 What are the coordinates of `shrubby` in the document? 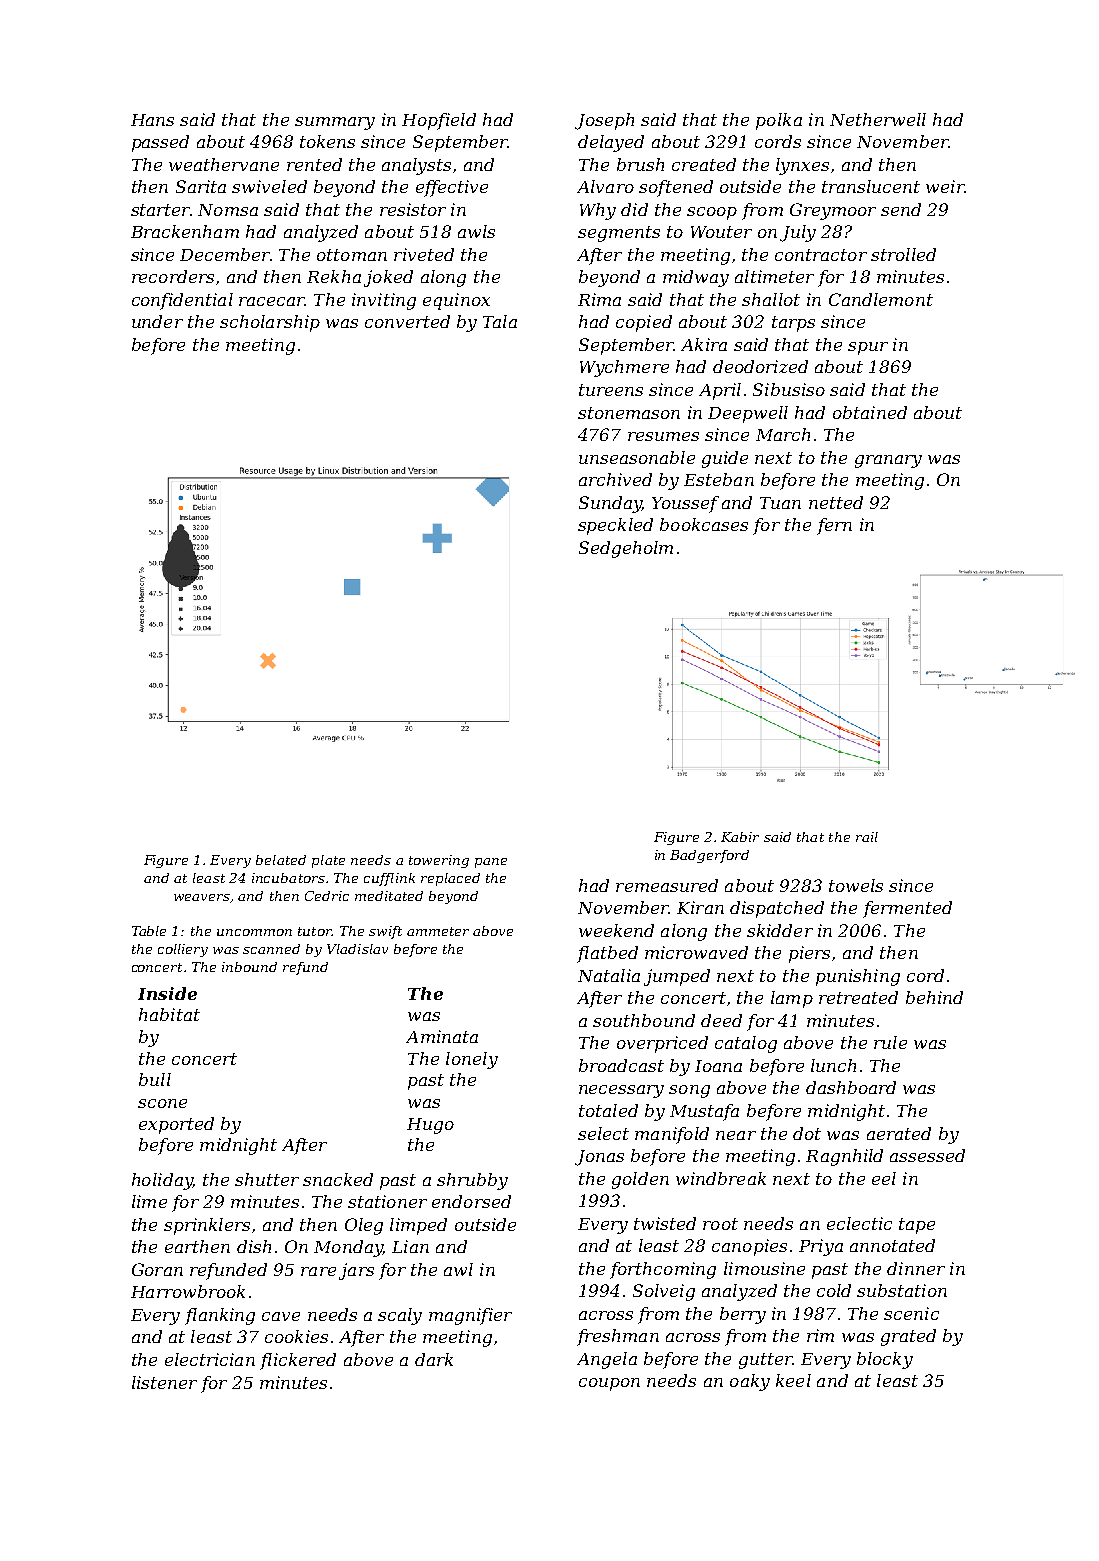 It's located at (472, 1181).
